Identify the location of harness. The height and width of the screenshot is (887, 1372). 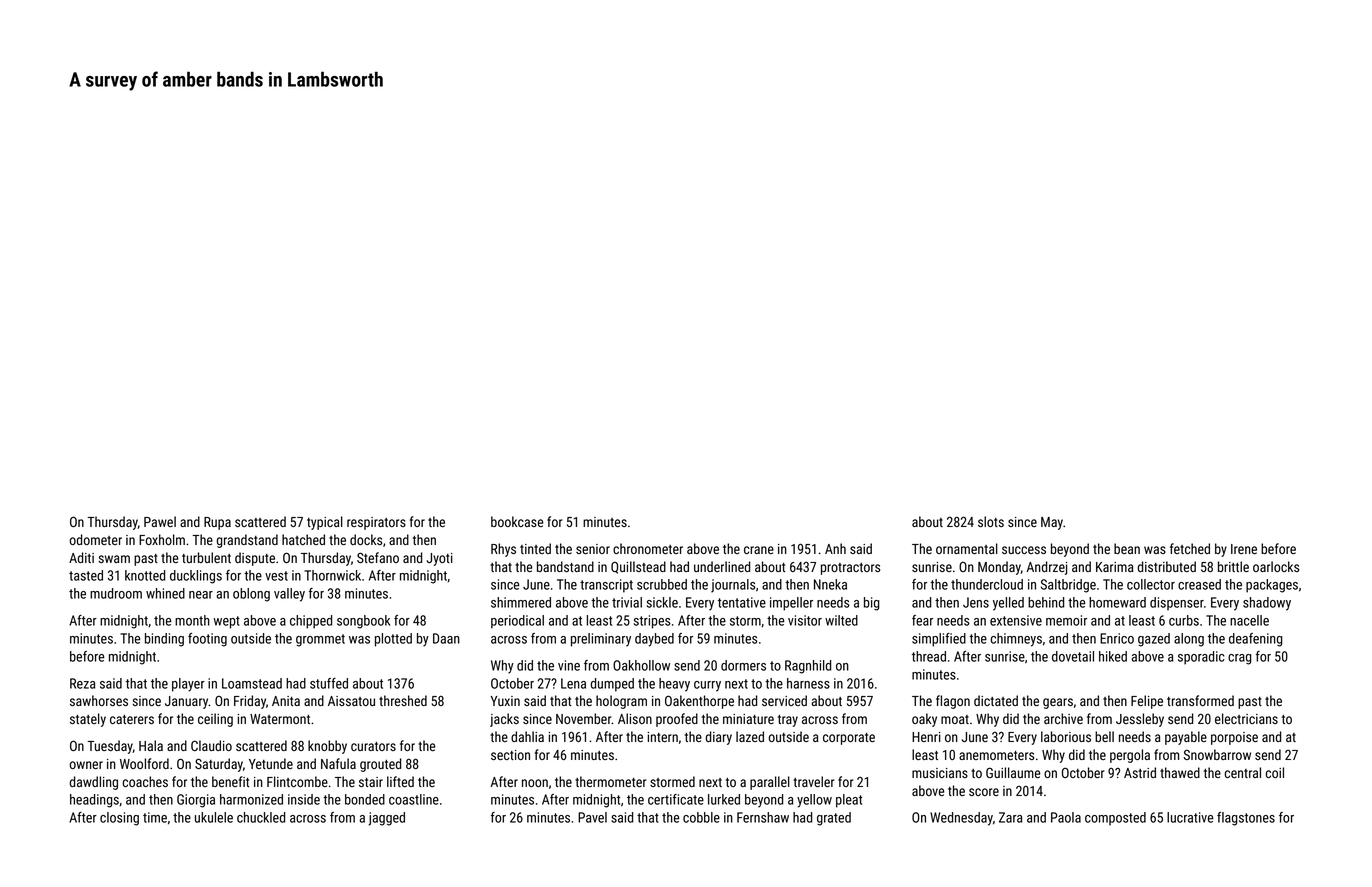
(808, 683).
